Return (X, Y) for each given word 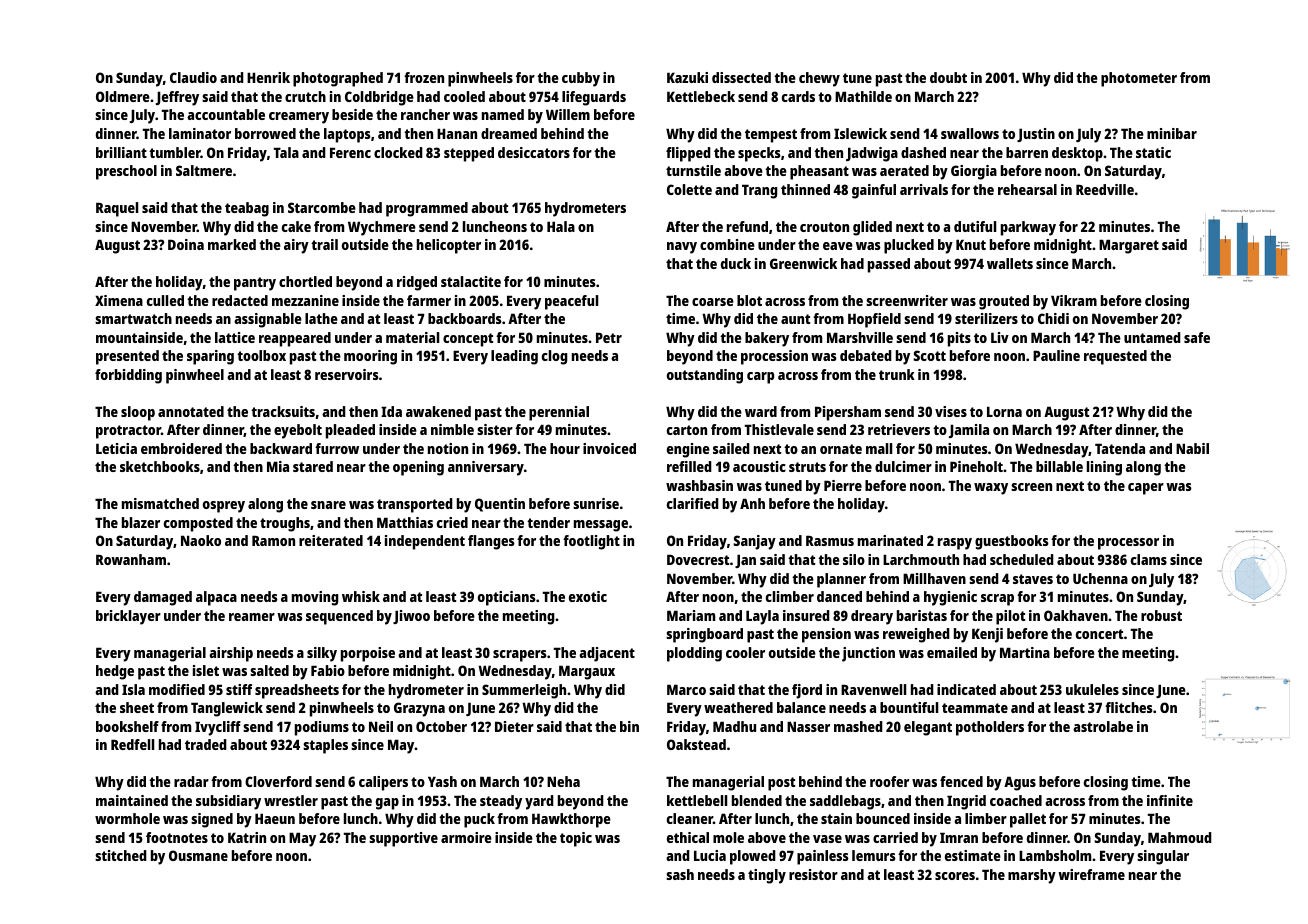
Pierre (843, 485)
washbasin (699, 485)
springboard (704, 635)
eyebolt (298, 431)
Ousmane (198, 855)
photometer (1139, 79)
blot (749, 300)
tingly (767, 876)
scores (955, 876)
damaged (163, 598)
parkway (1028, 228)
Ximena (119, 300)
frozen (424, 77)
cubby (581, 79)
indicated (966, 689)
